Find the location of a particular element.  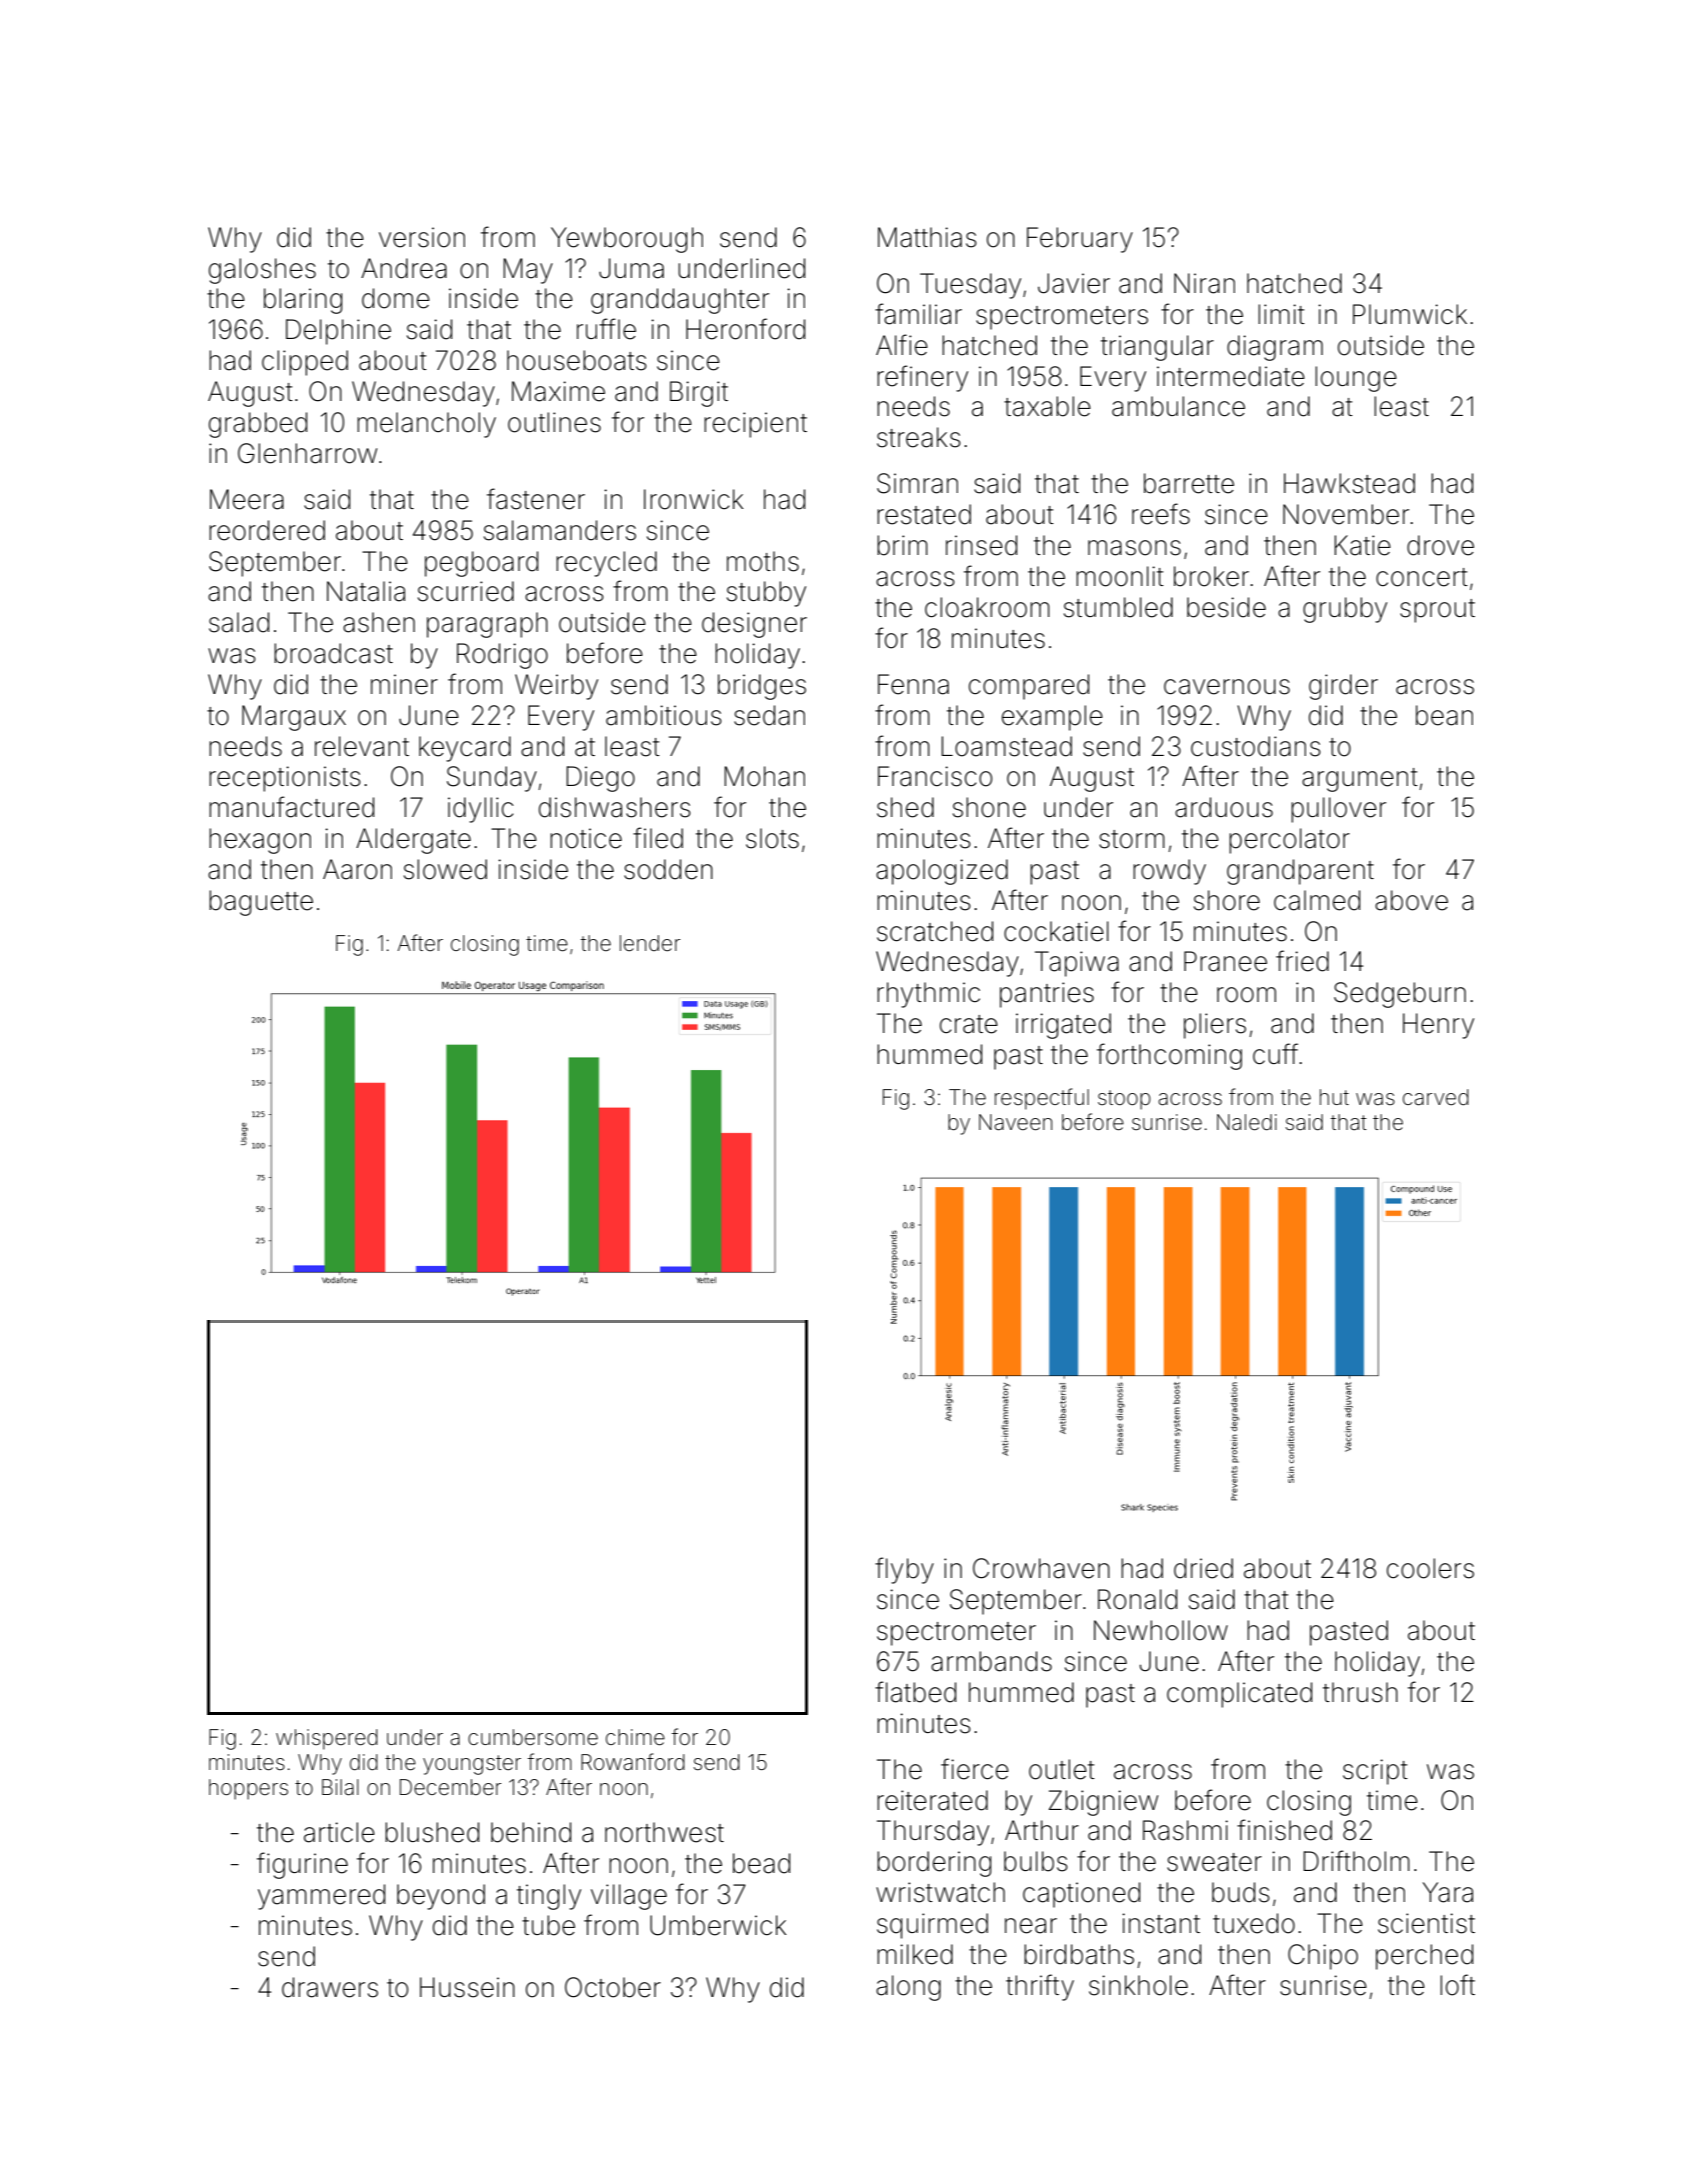

Niran is located at coordinates (1204, 283).
